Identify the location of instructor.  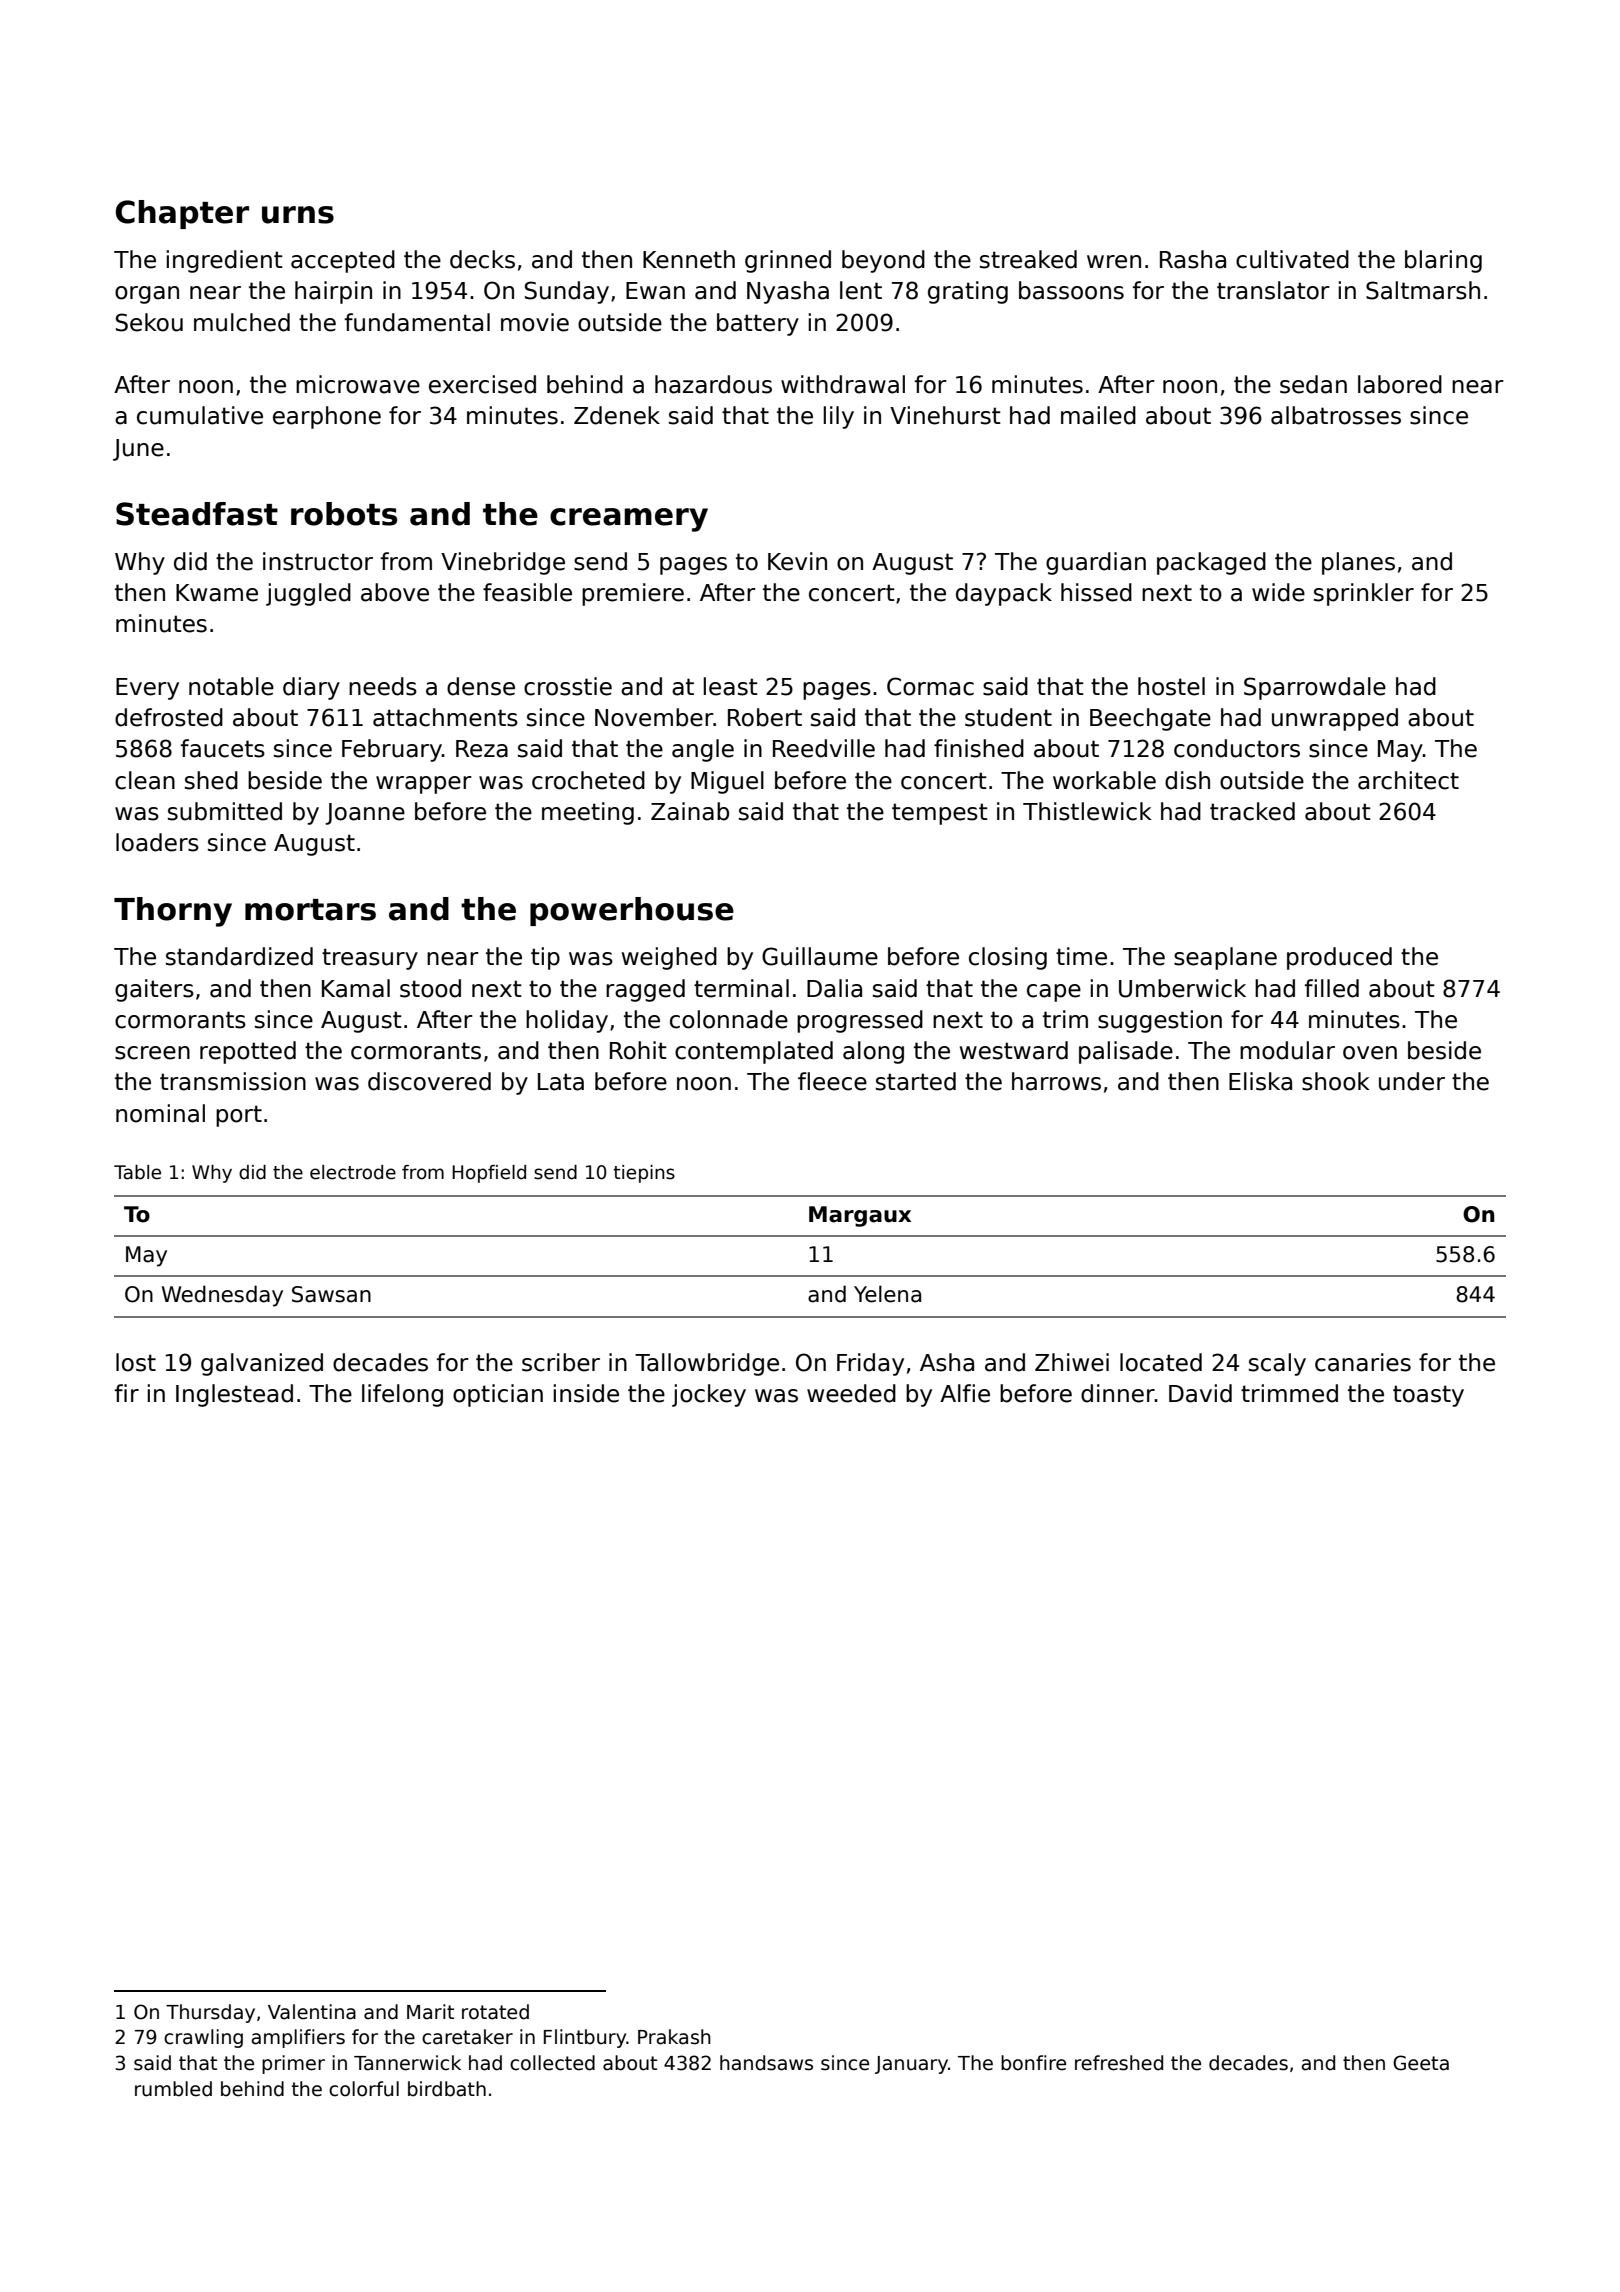
(318, 561).
